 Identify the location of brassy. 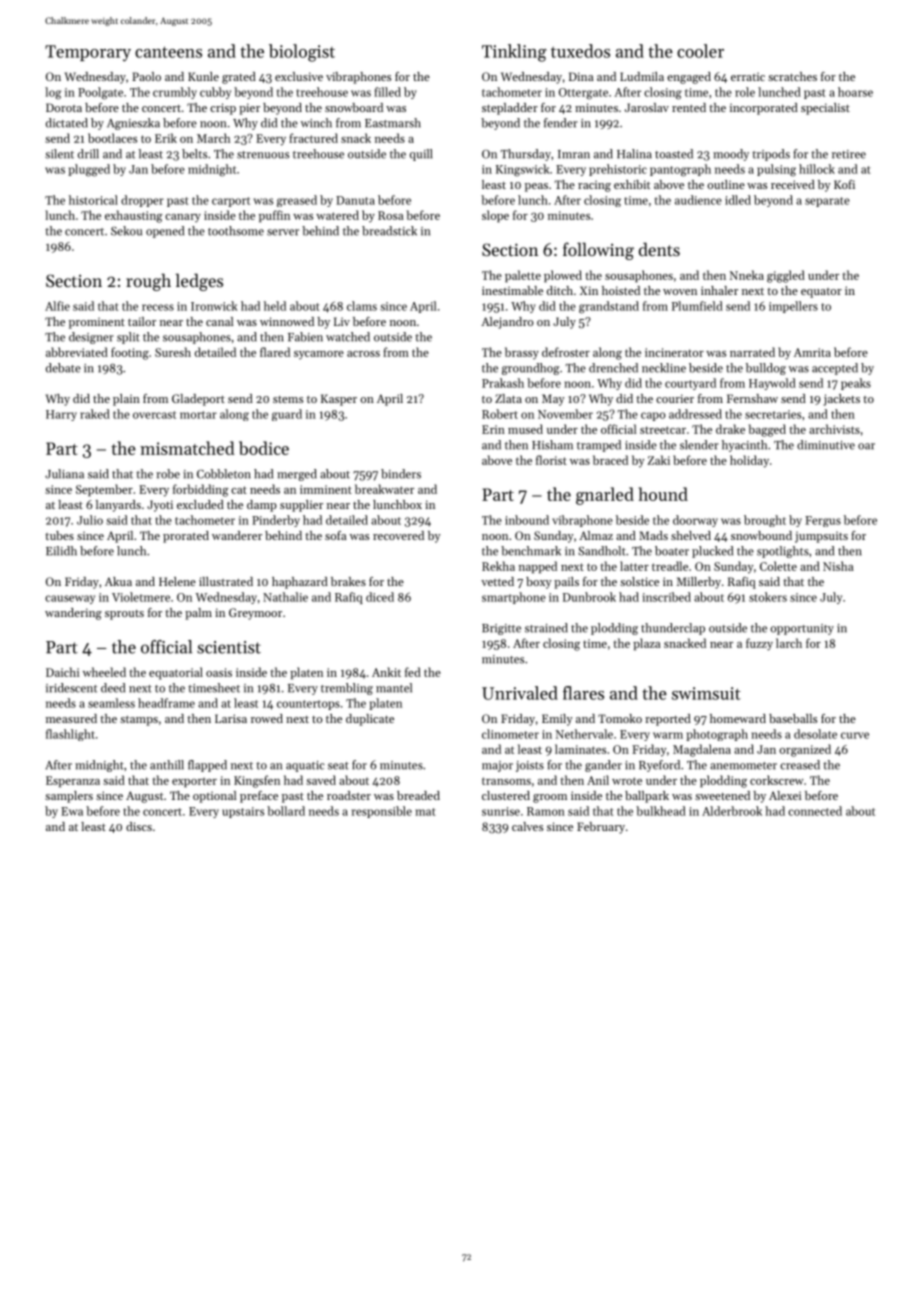
(522, 353).
